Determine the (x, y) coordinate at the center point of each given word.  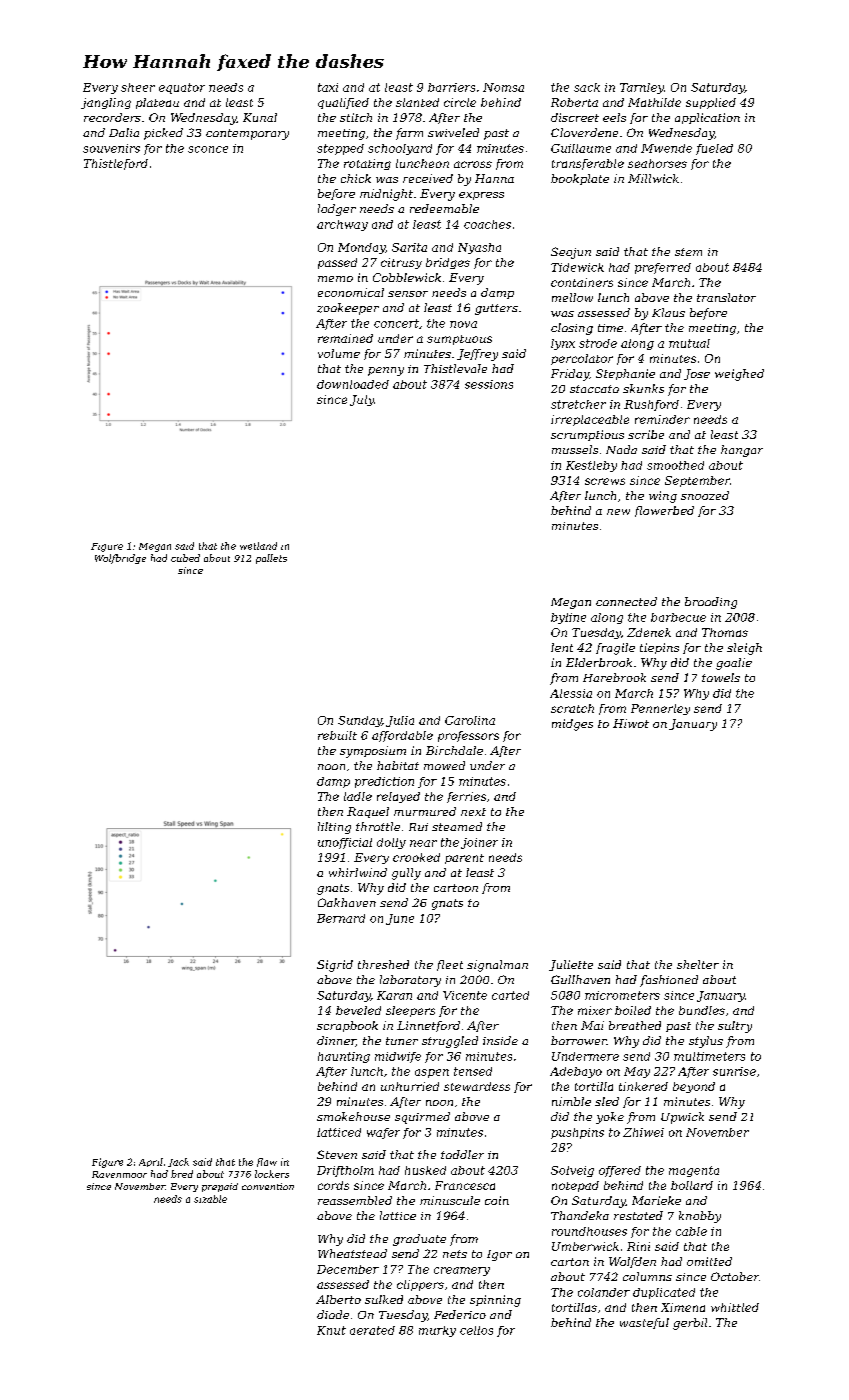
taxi (328, 87)
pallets (271, 559)
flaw (267, 1162)
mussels (575, 449)
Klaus (668, 312)
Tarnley (642, 88)
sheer (138, 87)
